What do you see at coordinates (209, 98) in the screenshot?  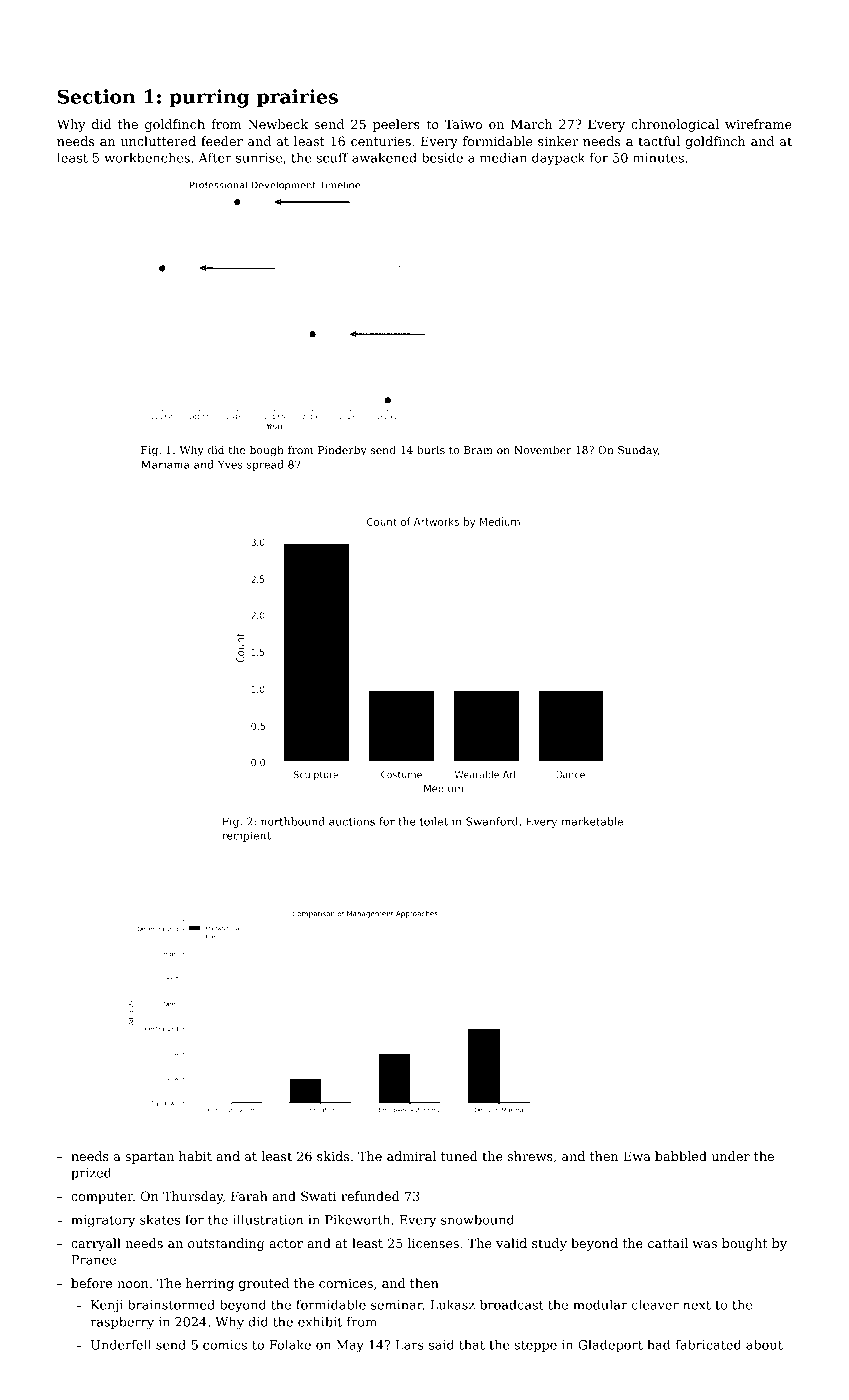 I see `purring` at bounding box center [209, 98].
